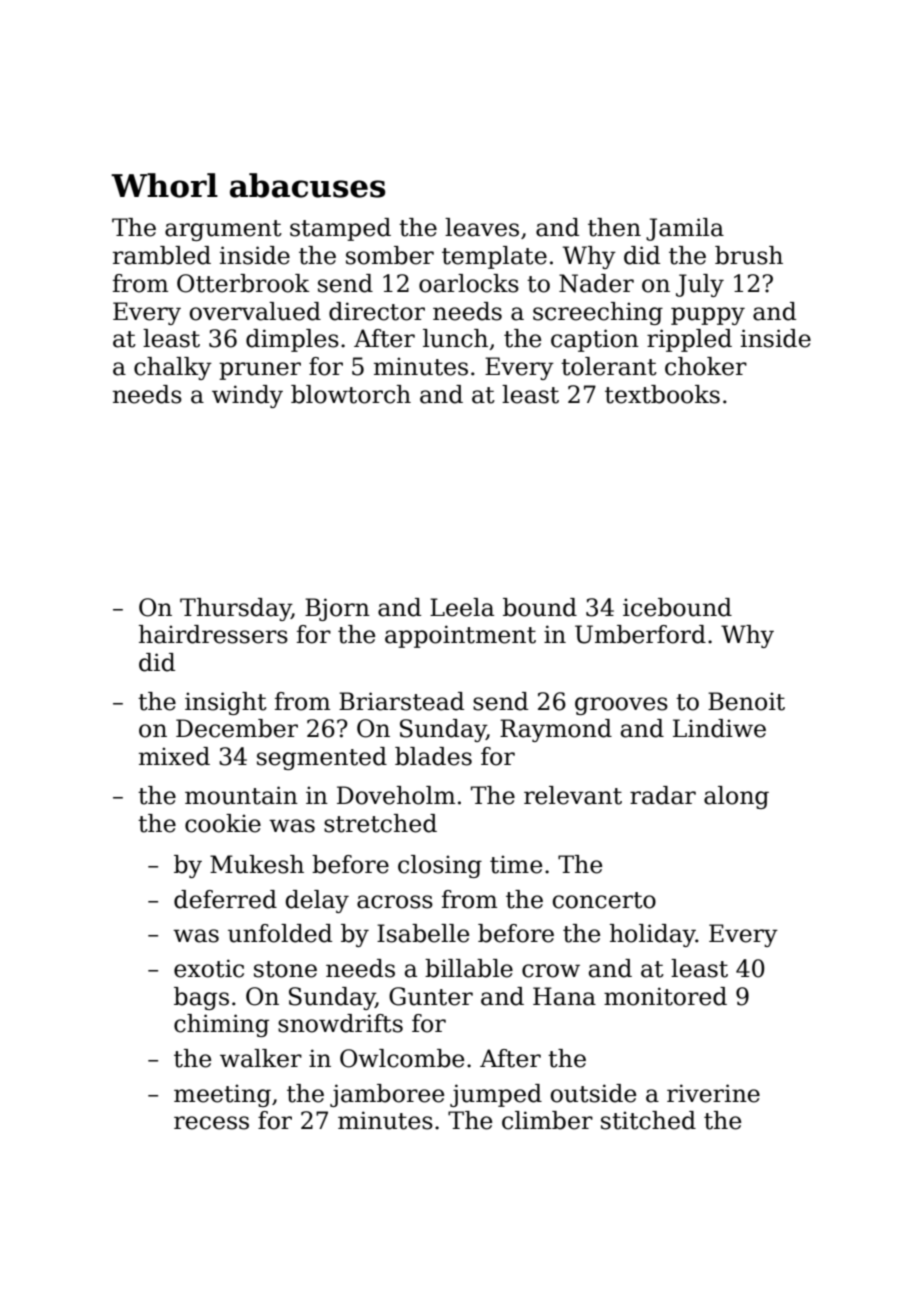 The image size is (924, 1311). I want to click on recess, so click(211, 1123).
